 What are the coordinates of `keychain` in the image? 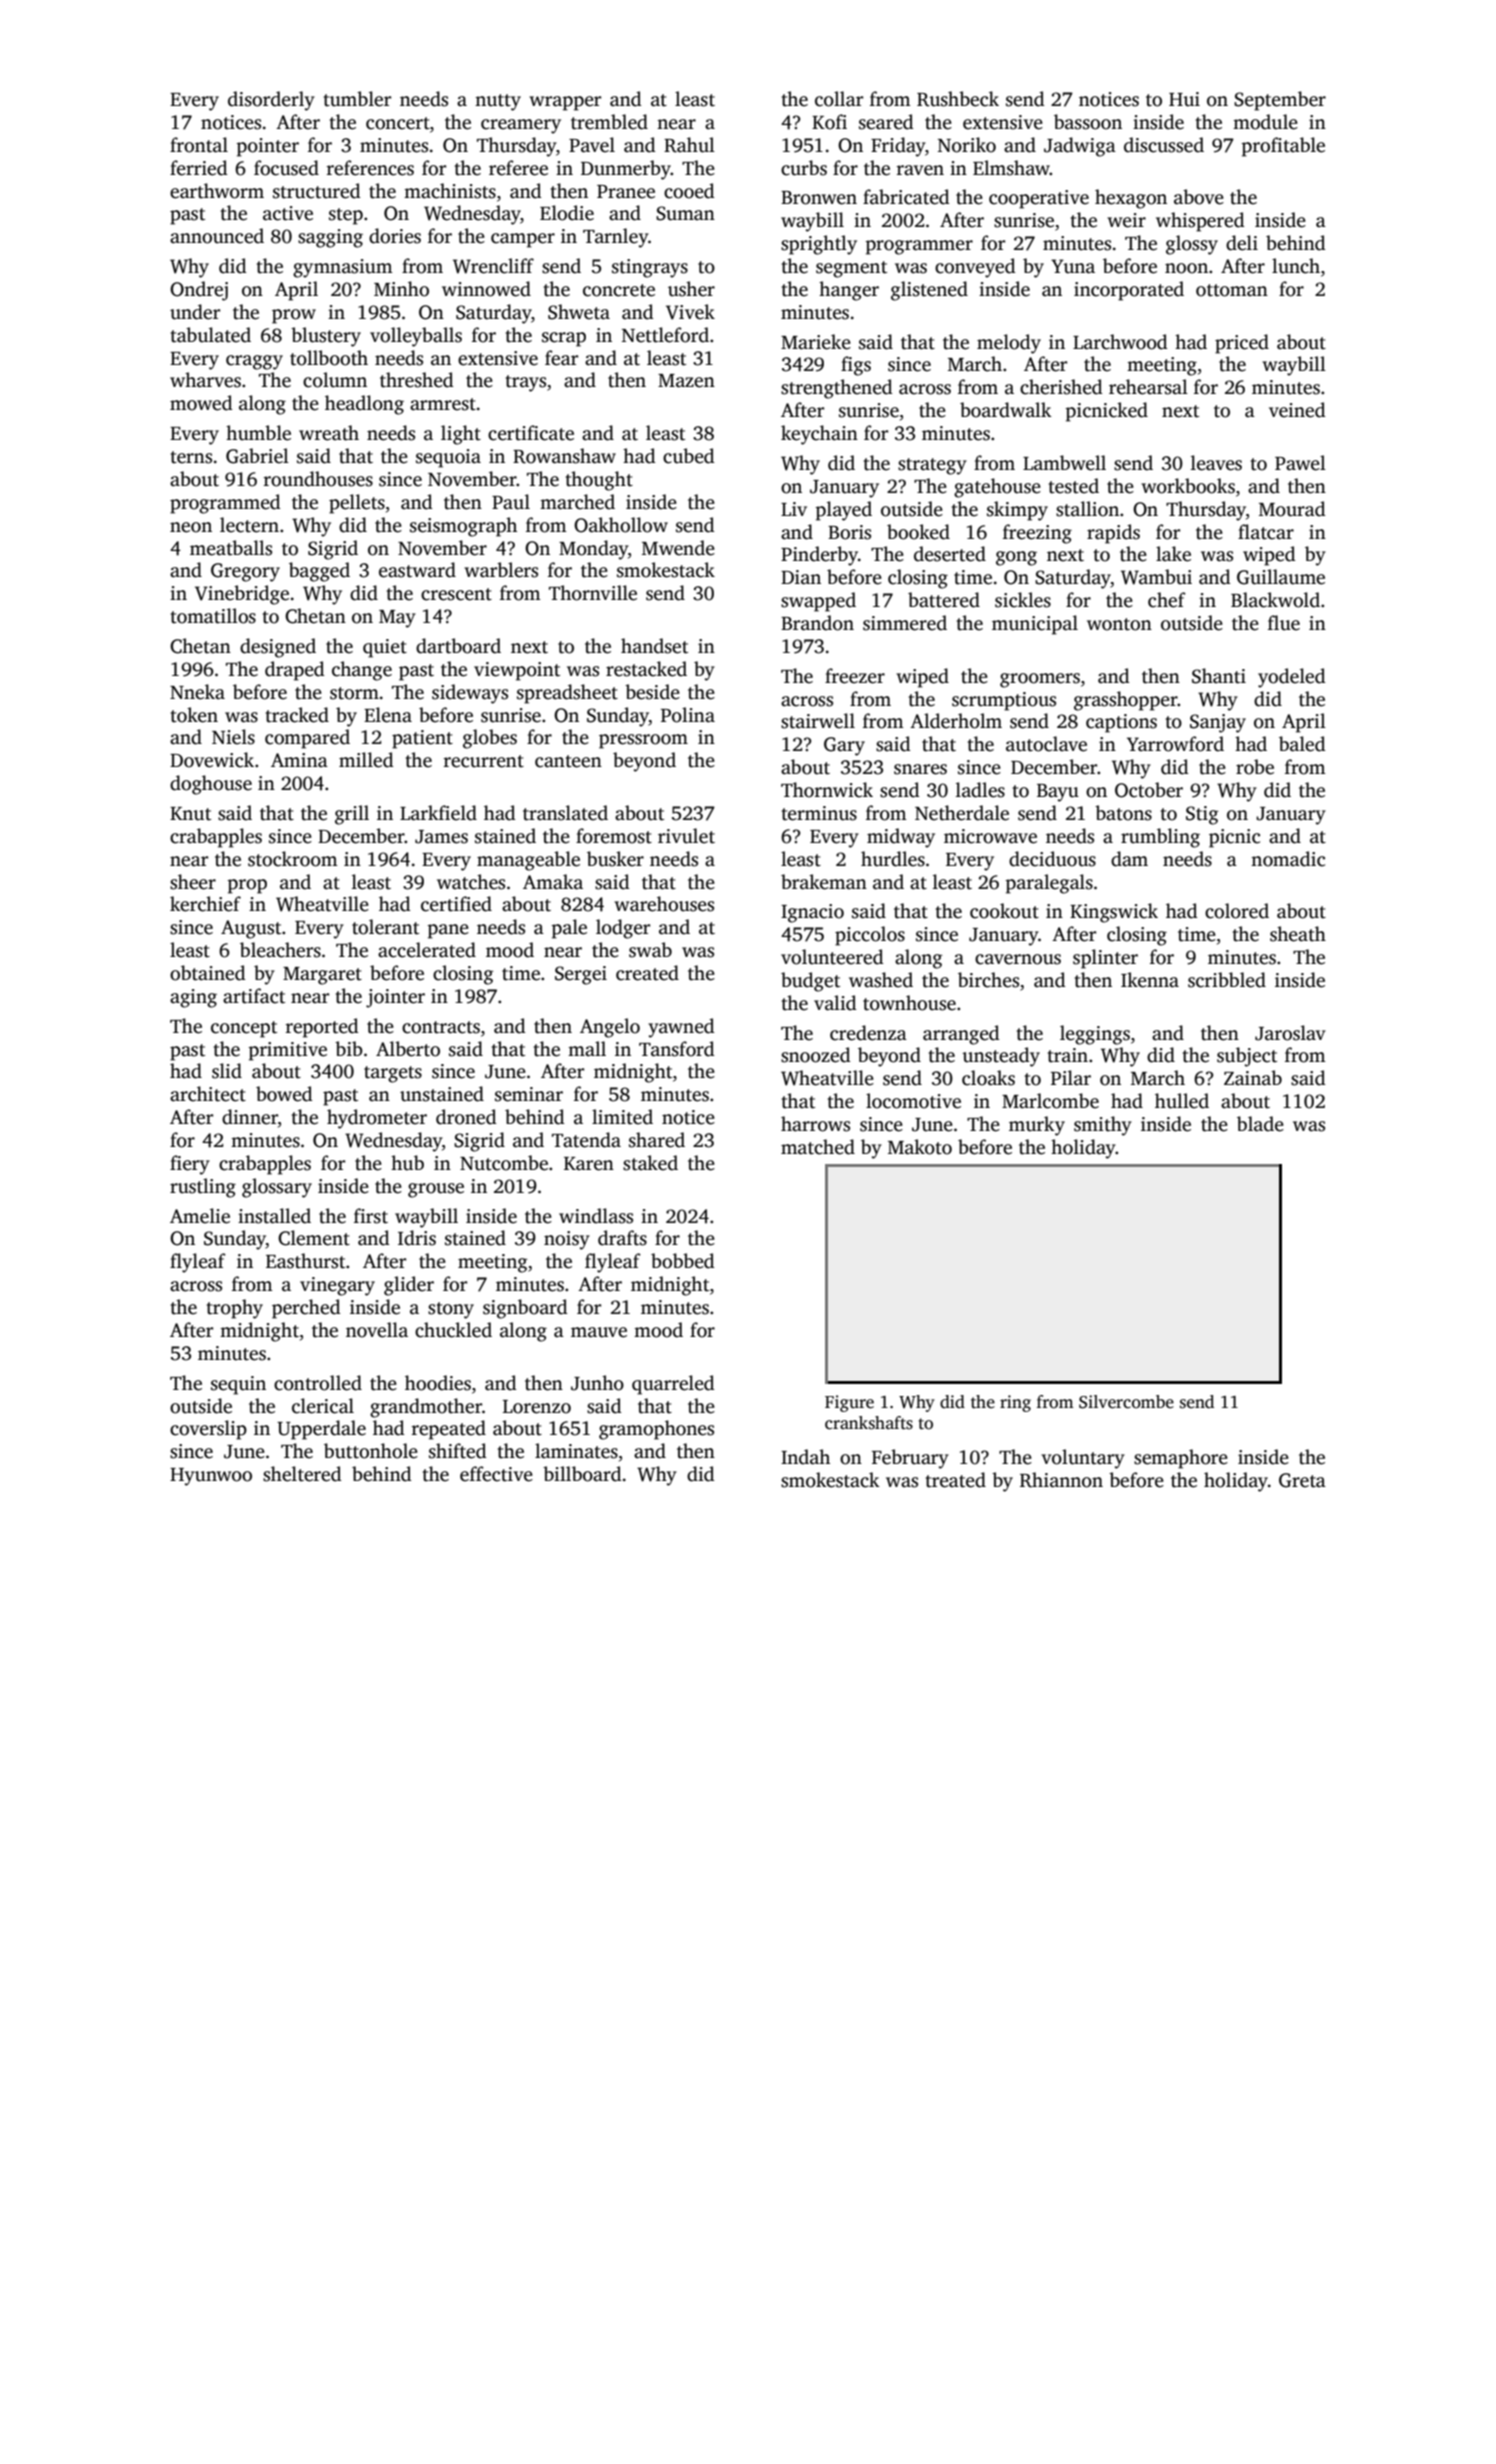 It's located at (819, 435).
